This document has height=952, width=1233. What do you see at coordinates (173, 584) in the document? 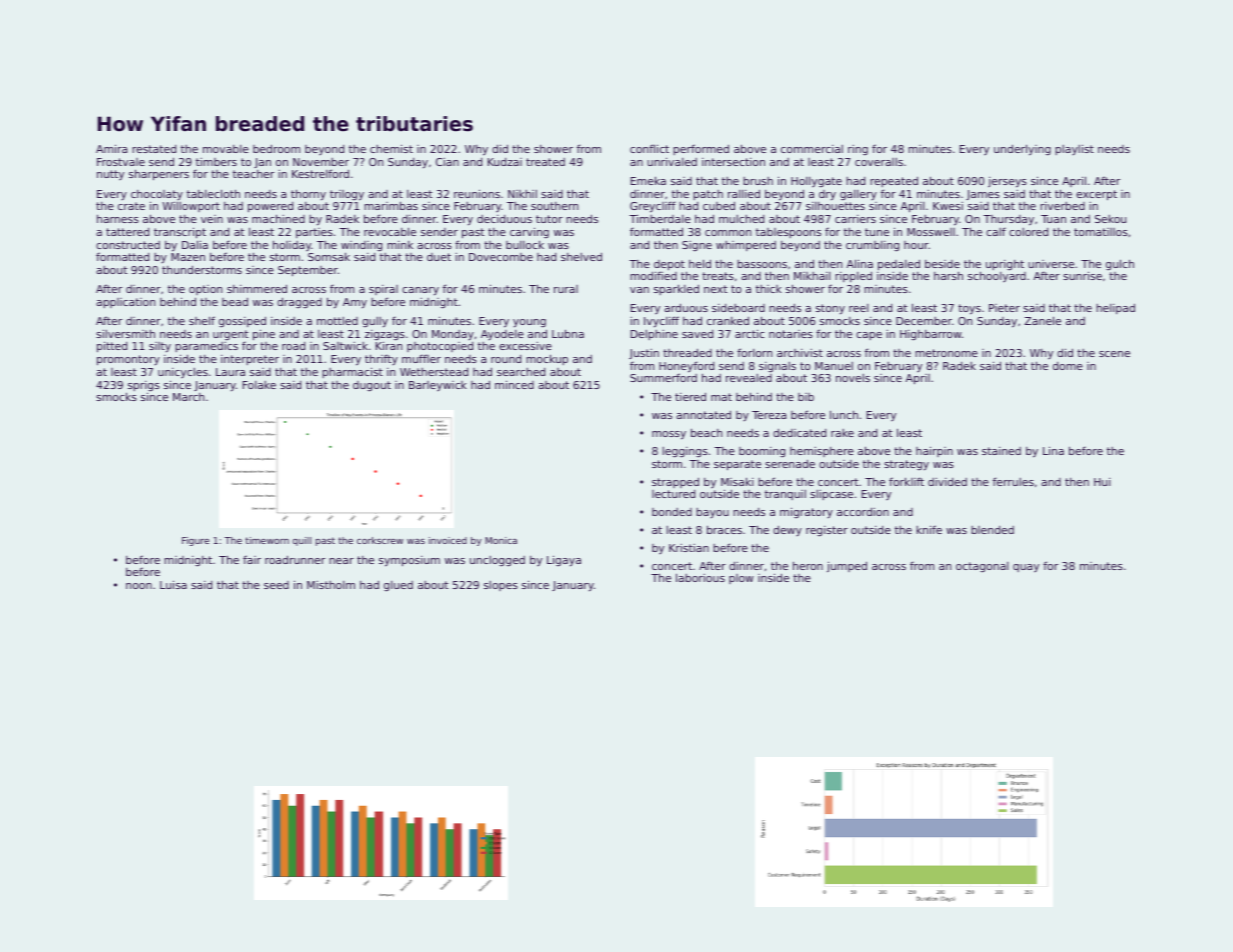
I see `Luisa` at bounding box center [173, 584].
